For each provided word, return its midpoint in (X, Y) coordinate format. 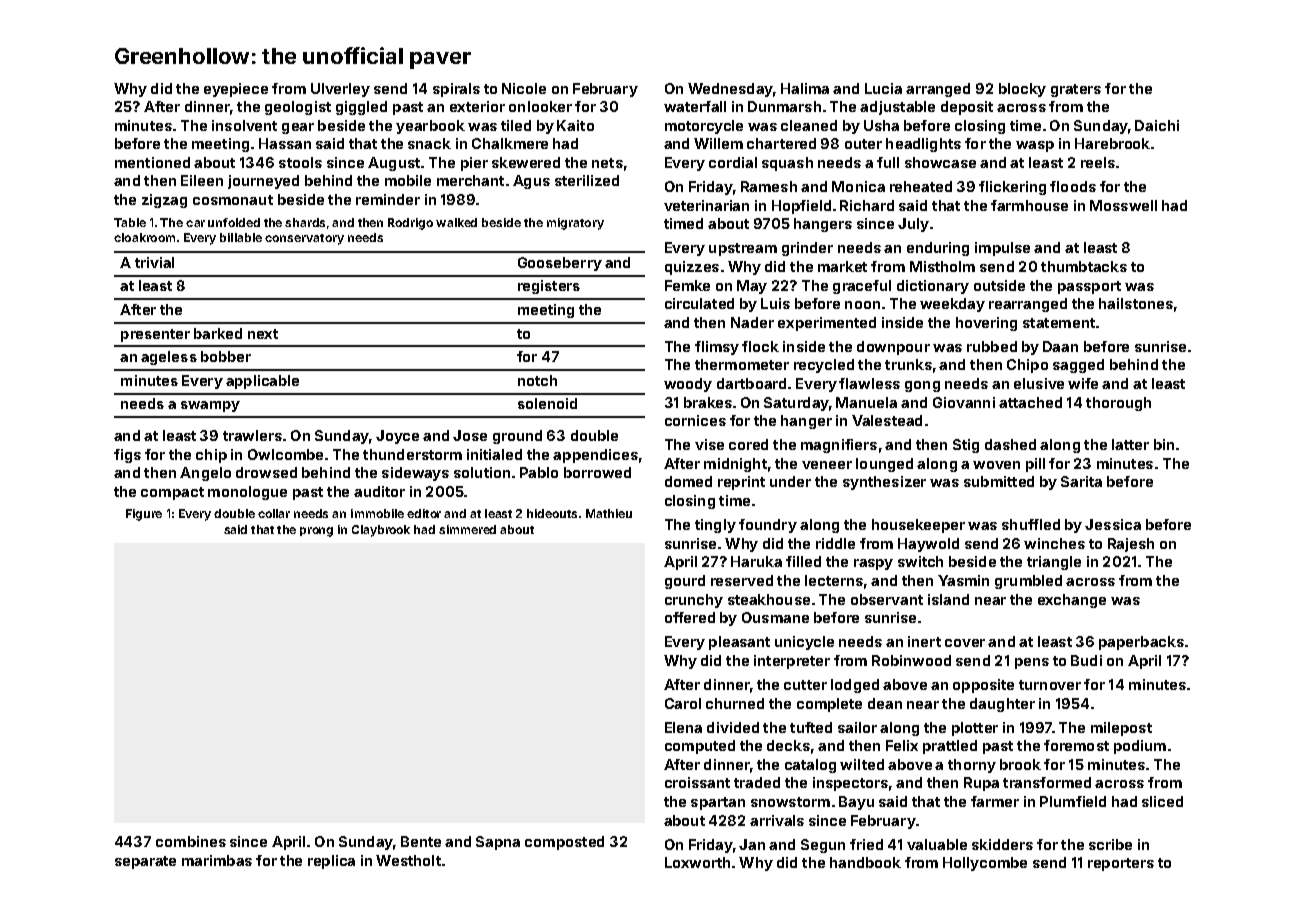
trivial (154, 262)
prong (316, 532)
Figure (144, 515)
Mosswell (1123, 205)
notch (537, 380)
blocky (1022, 90)
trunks (908, 364)
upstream (743, 249)
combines (191, 841)
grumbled (1028, 582)
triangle (1054, 563)
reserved (742, 580)
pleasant (739, 643)
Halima (805, 88)
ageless (169, 358)
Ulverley (340, 90)
